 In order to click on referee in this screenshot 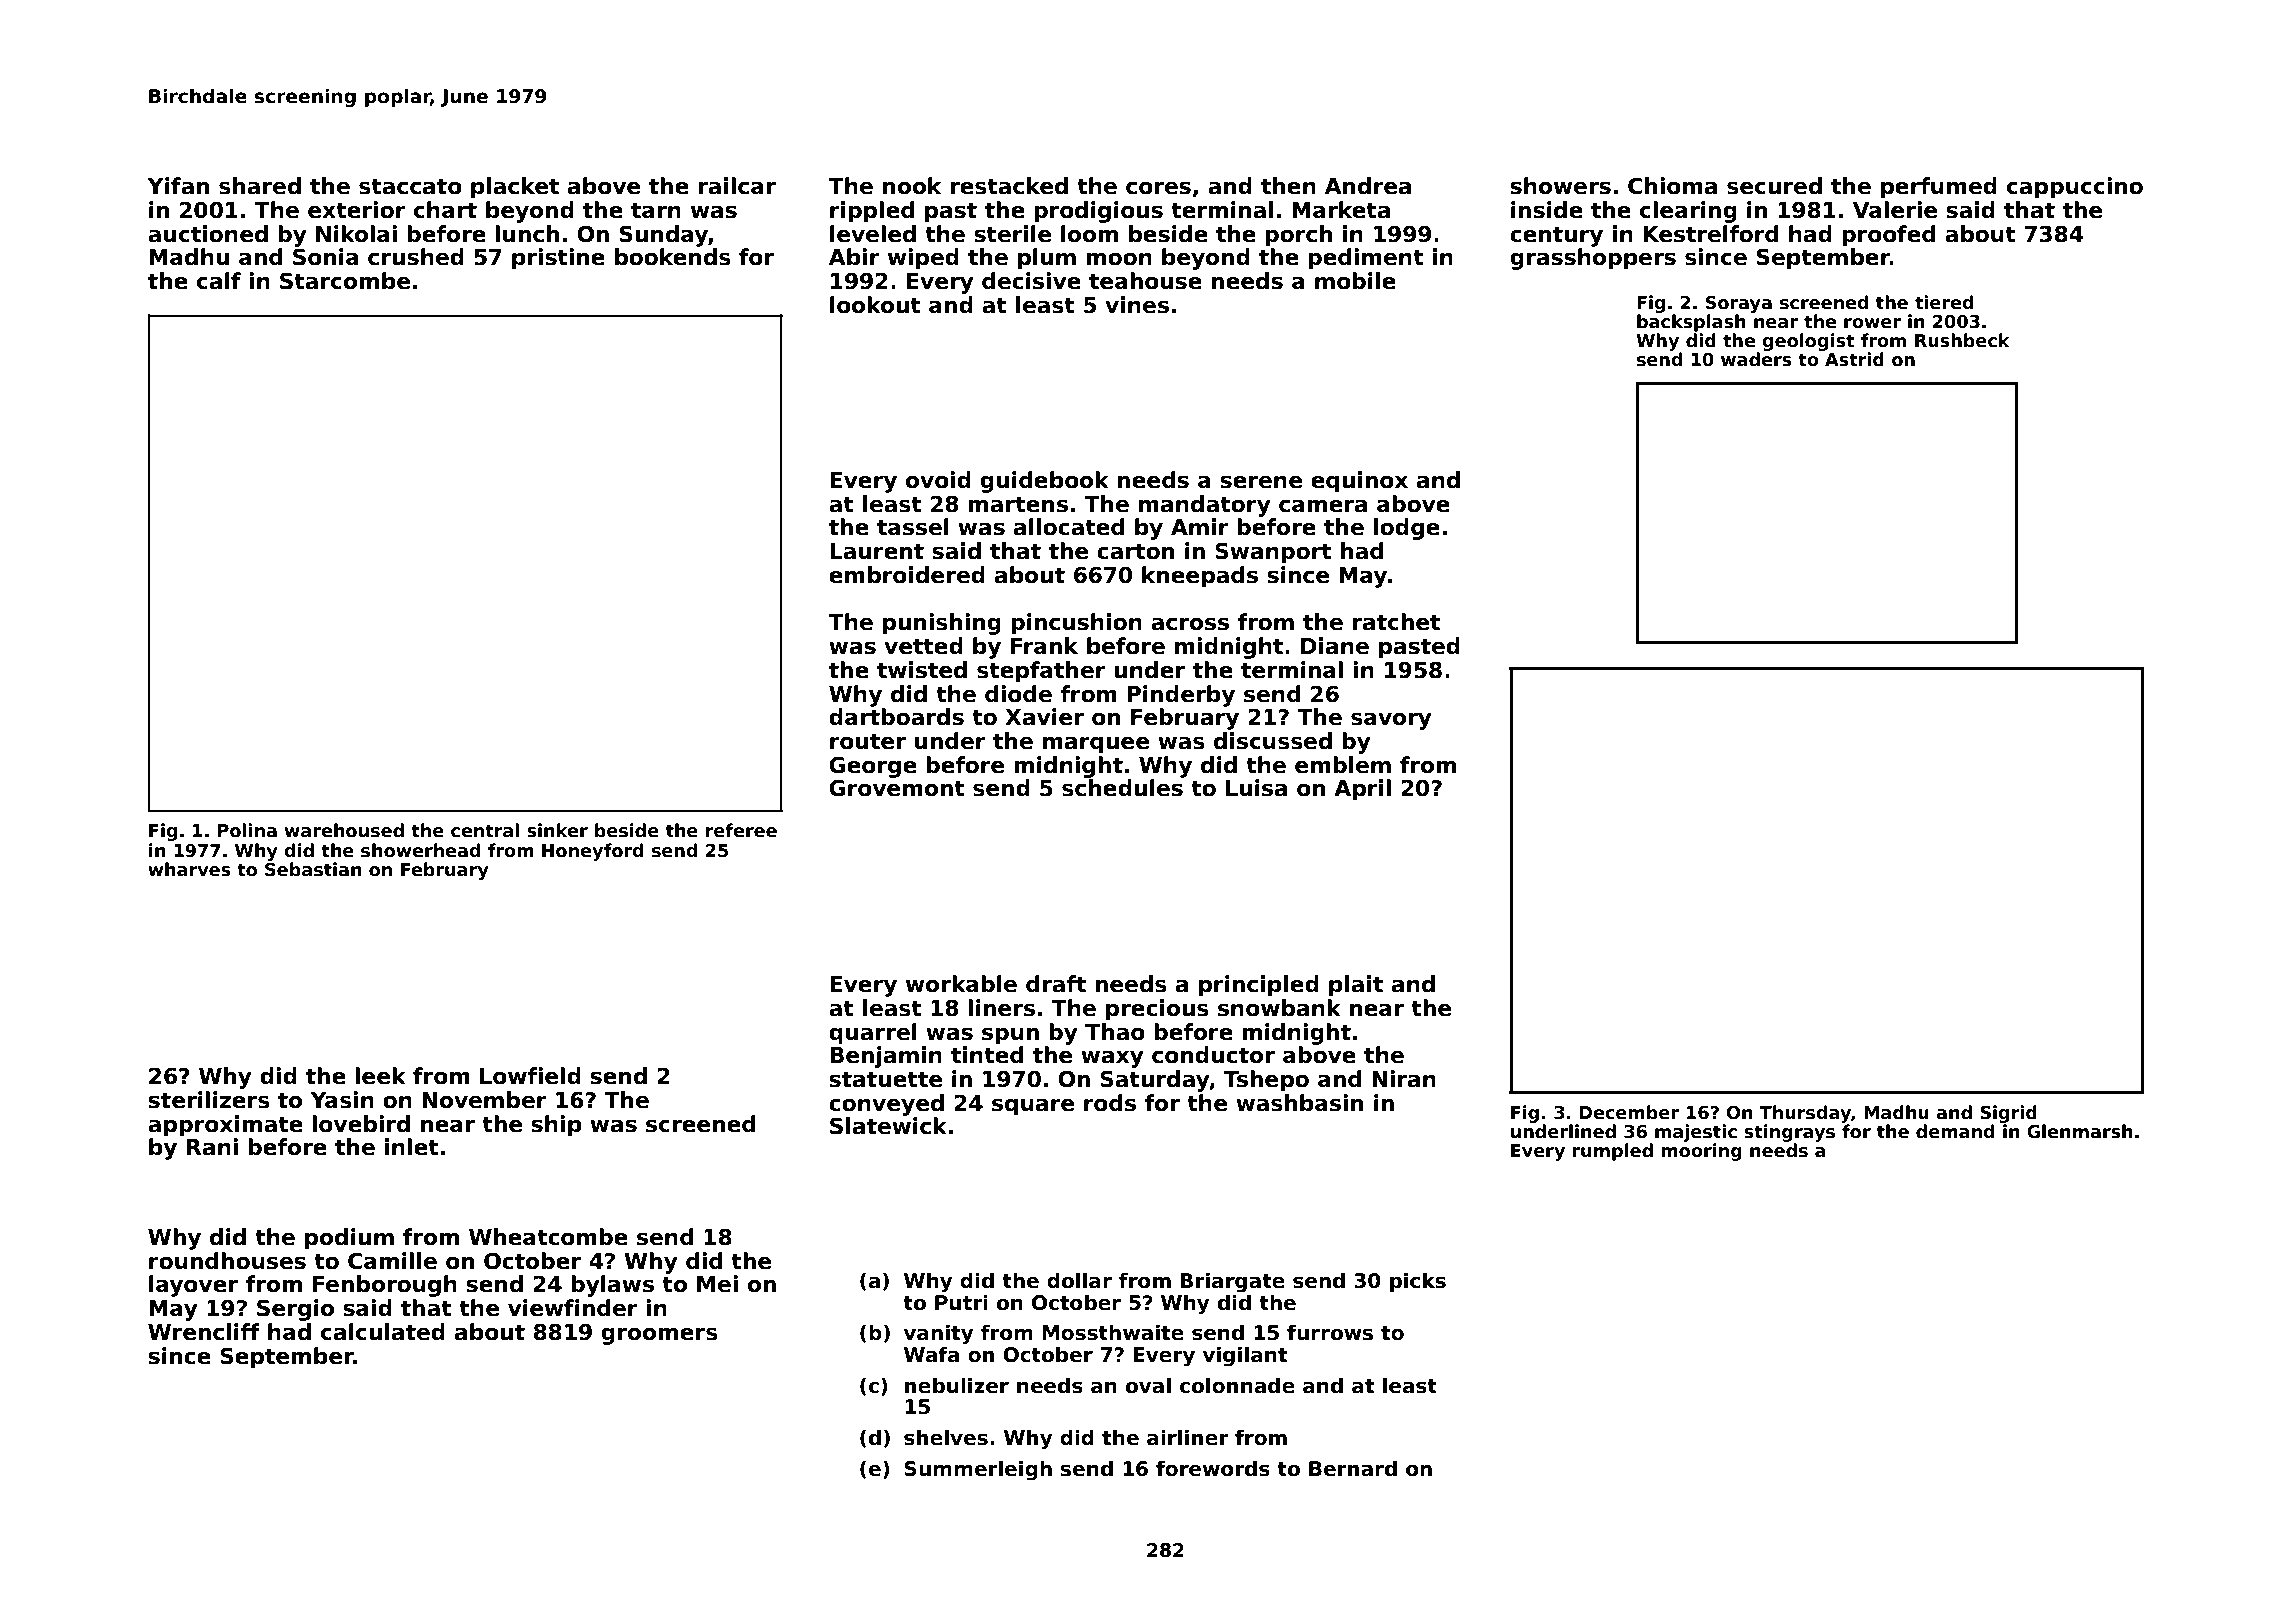, I will do `click(741, 830)`.
